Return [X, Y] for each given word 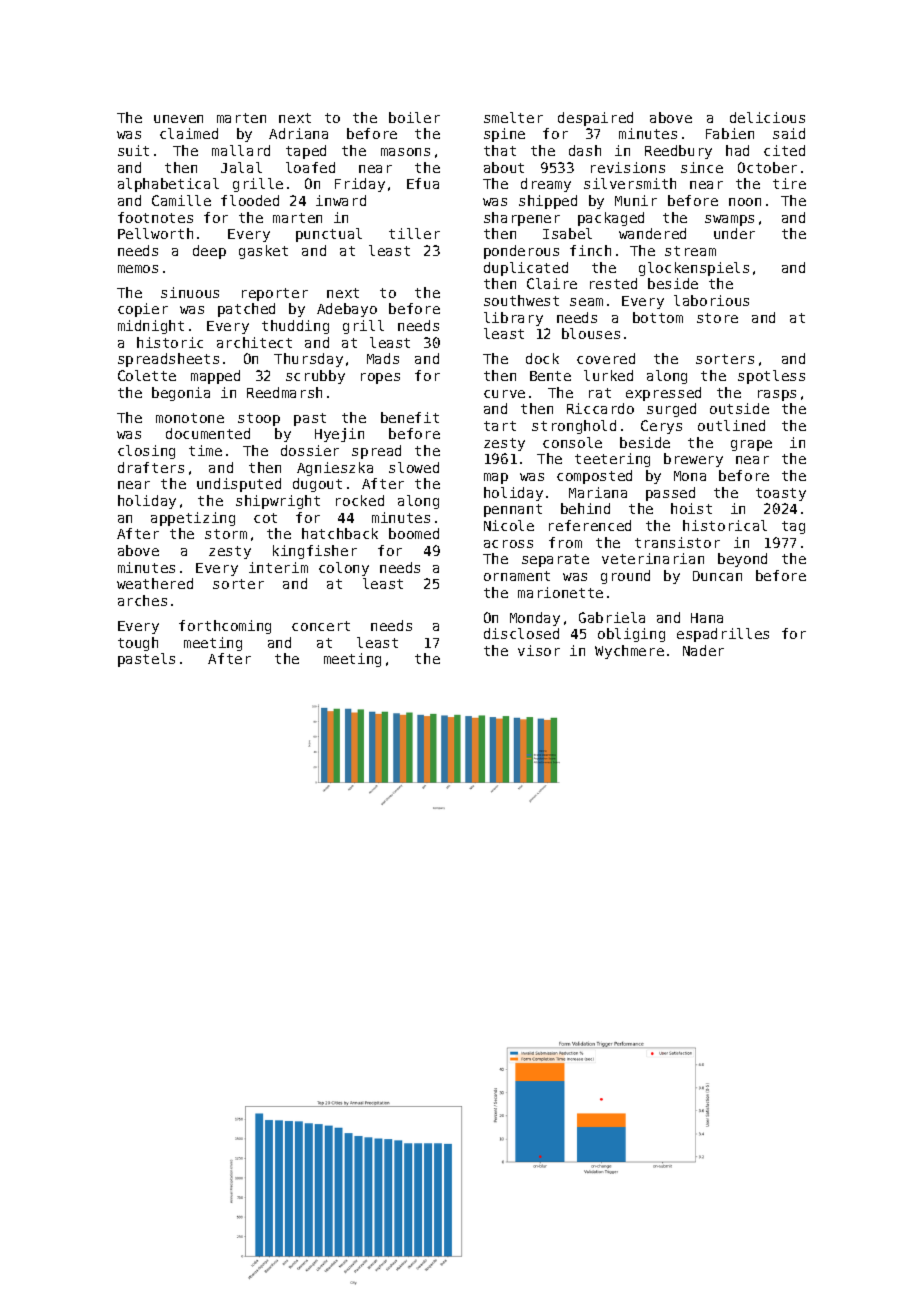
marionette [560, 592]
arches [142, 600]
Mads [383, 358]
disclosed [521, 633]
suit [133, 150]
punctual [329, 235]
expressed [663, 394]
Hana [707, 618]
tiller [414, 233]
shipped [548, 202]
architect [254, 342]
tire [789, 183]
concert [321, 626]
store [717, 318]
